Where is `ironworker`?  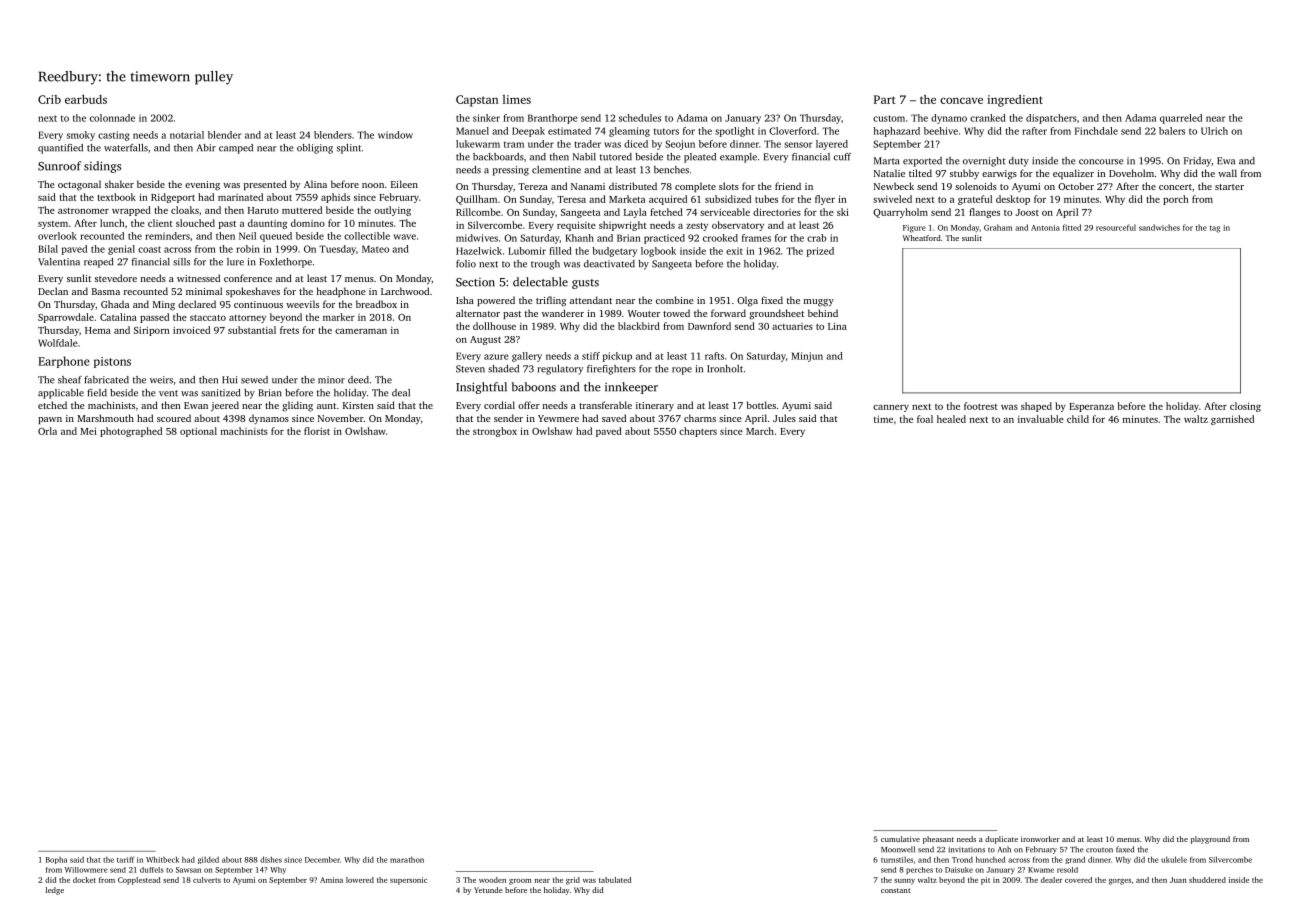 ironworker is located at coordinates (1040, 839).
